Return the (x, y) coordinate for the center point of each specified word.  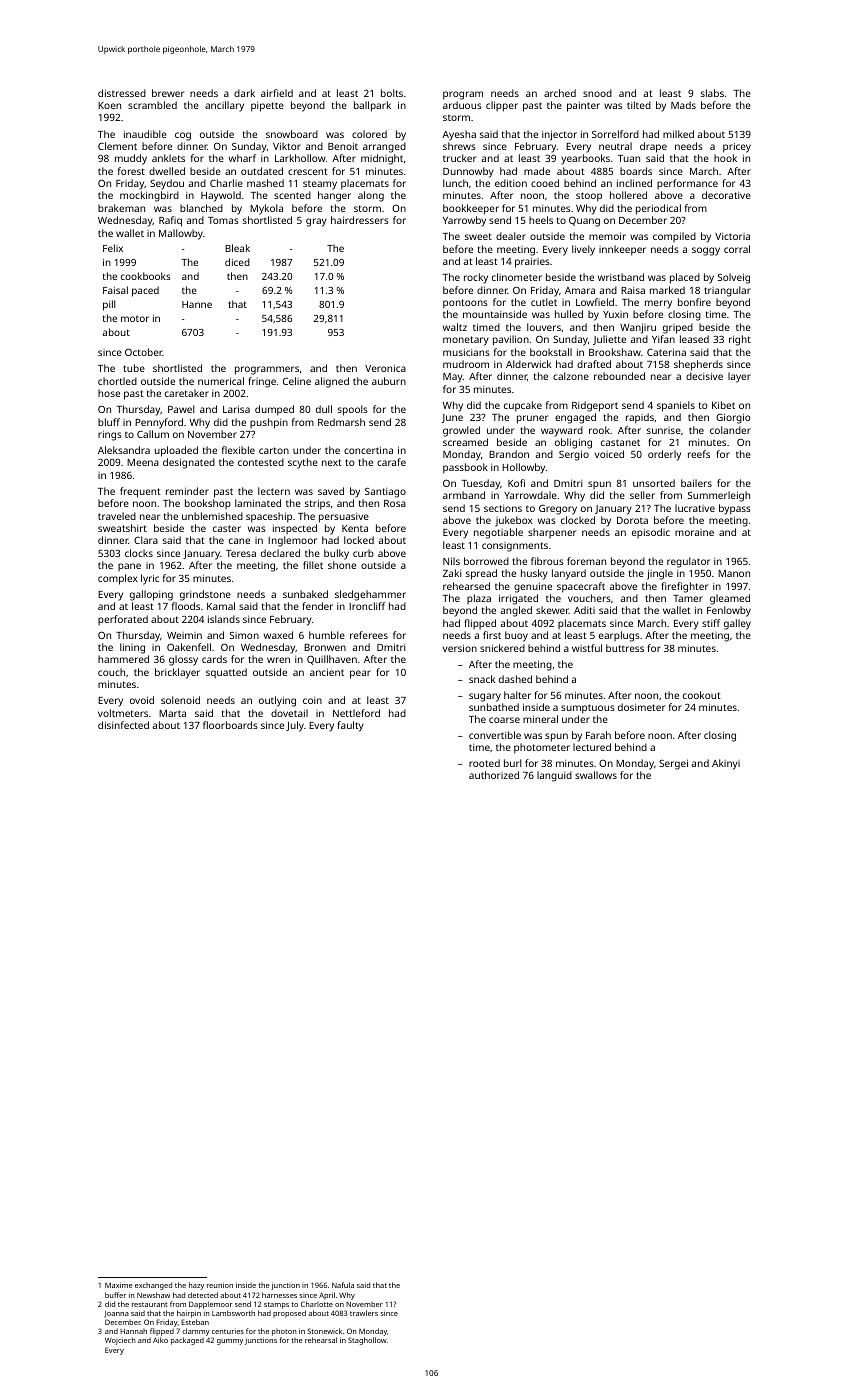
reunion (220, 1285)
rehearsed (466, 586)
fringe (262, 382)
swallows (596, 775)
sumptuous (588, 709)
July (295, 726)
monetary (466, 341)
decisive (704, 376)
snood (597, 93)
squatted (226, 673)
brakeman (121, 208)
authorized (494, 775)
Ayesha (459, 135)
